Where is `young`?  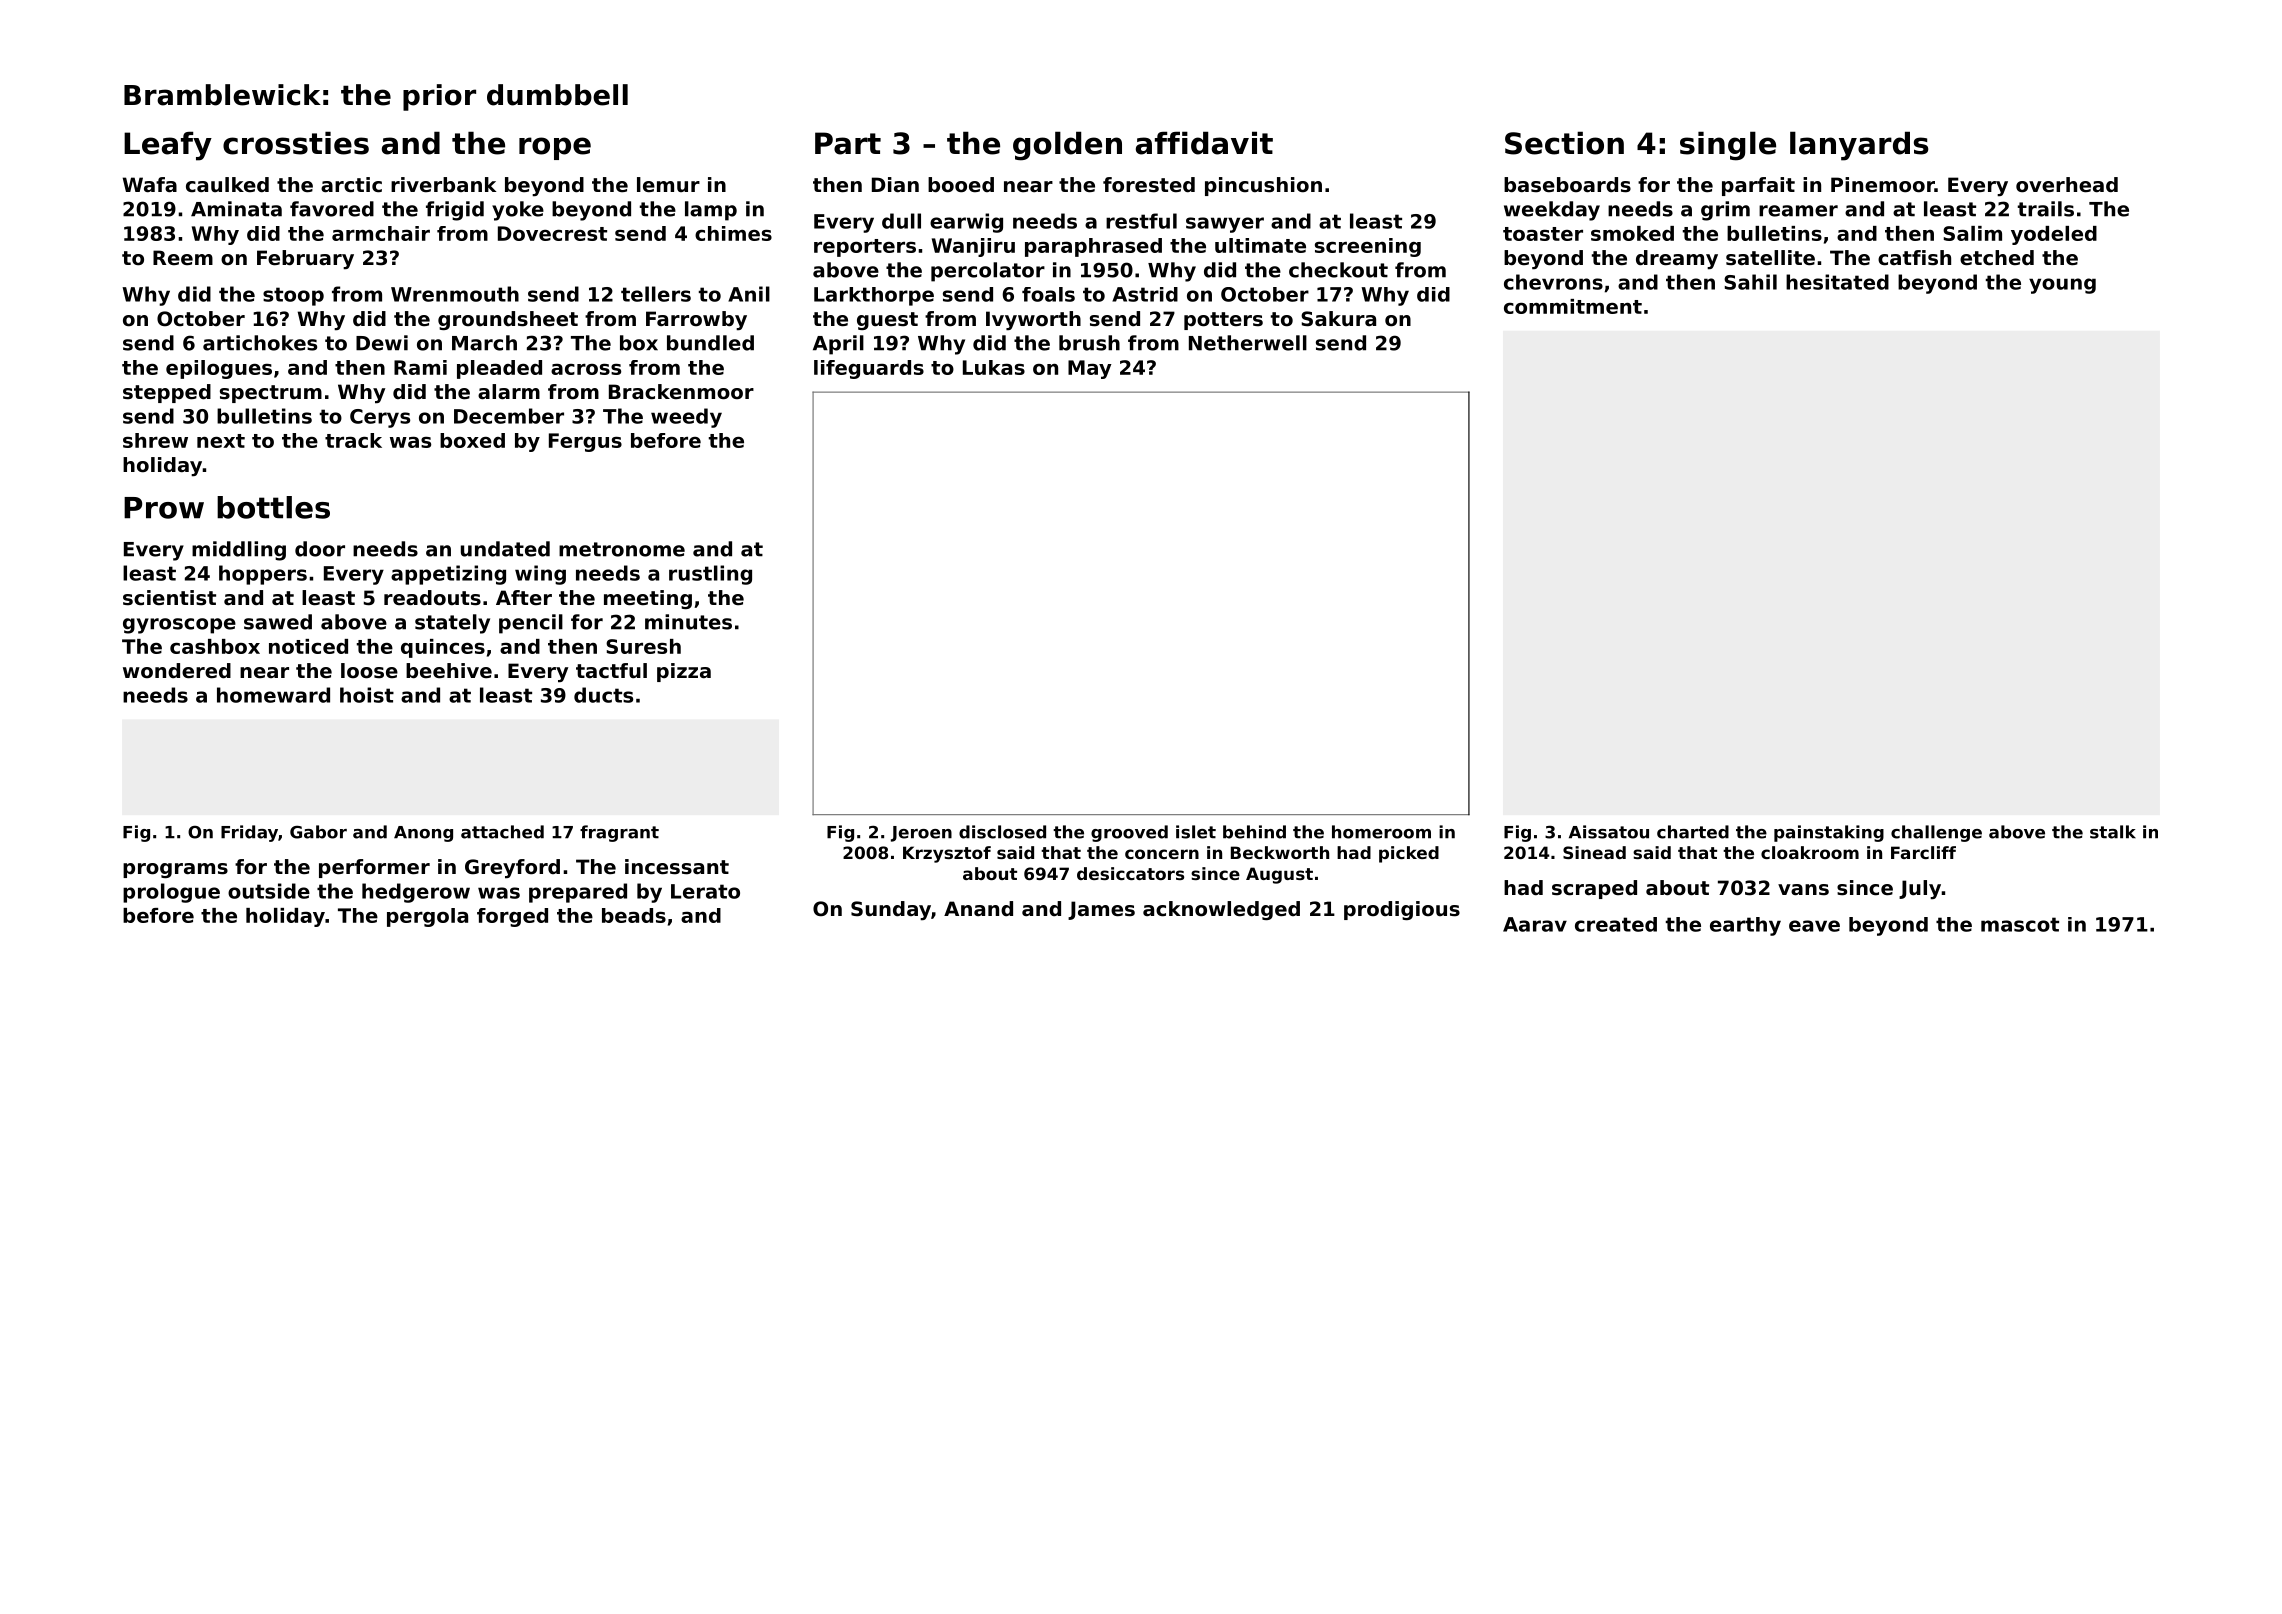 young is located at coordinates (2062, 286).
